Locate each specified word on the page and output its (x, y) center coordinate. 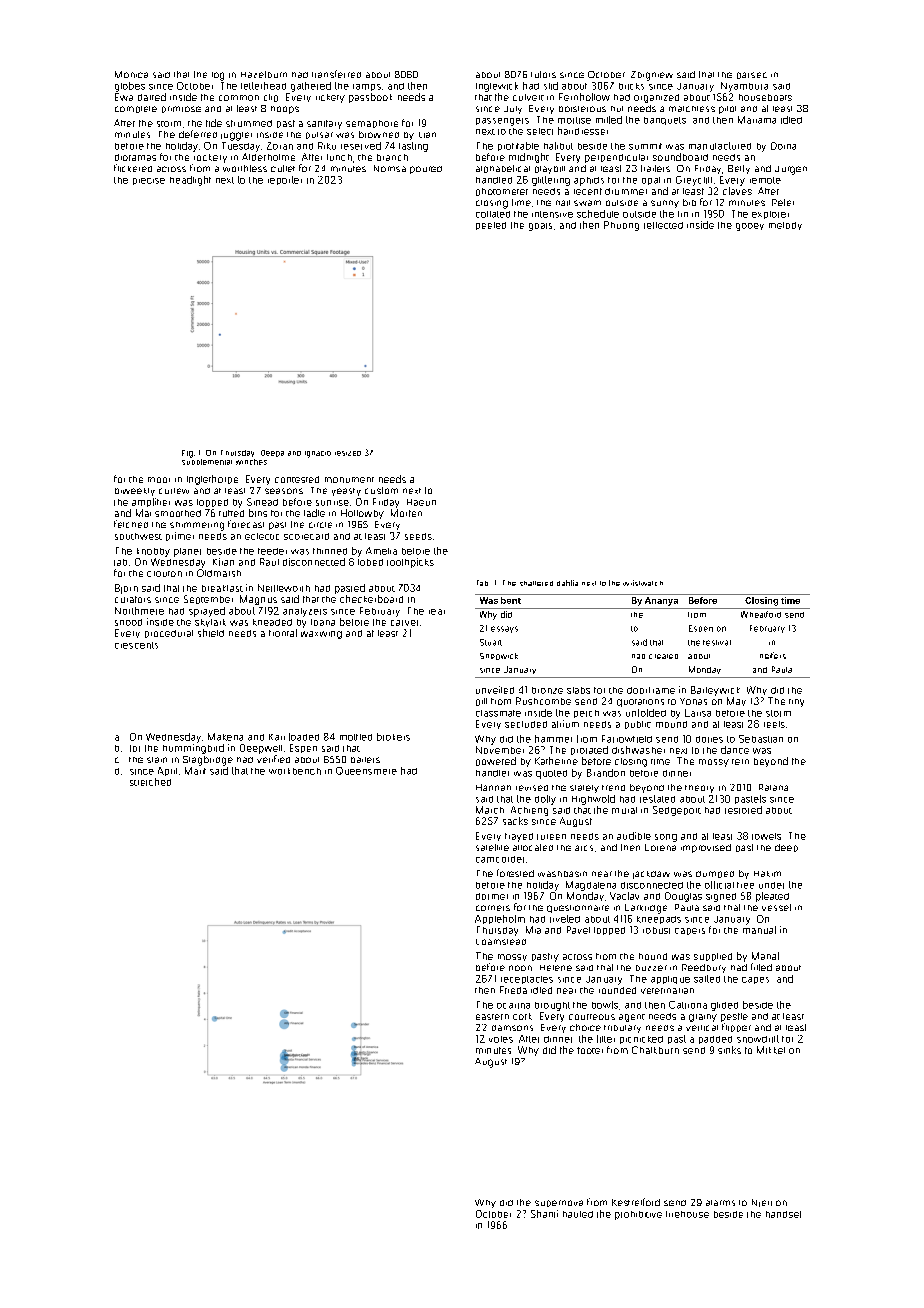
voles (501, 1039)
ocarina (513, 1006)
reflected (663, 225)
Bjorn (126, 589)
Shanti (544, 1214)
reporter (285, 180)
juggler (236, 136)
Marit (195, 771)
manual (759, 930)
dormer (492, 896)
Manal (765, 956)
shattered (536, 583)
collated (493, 214)
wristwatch (643, 583)
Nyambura (744, 87)
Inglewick (497, 87)
